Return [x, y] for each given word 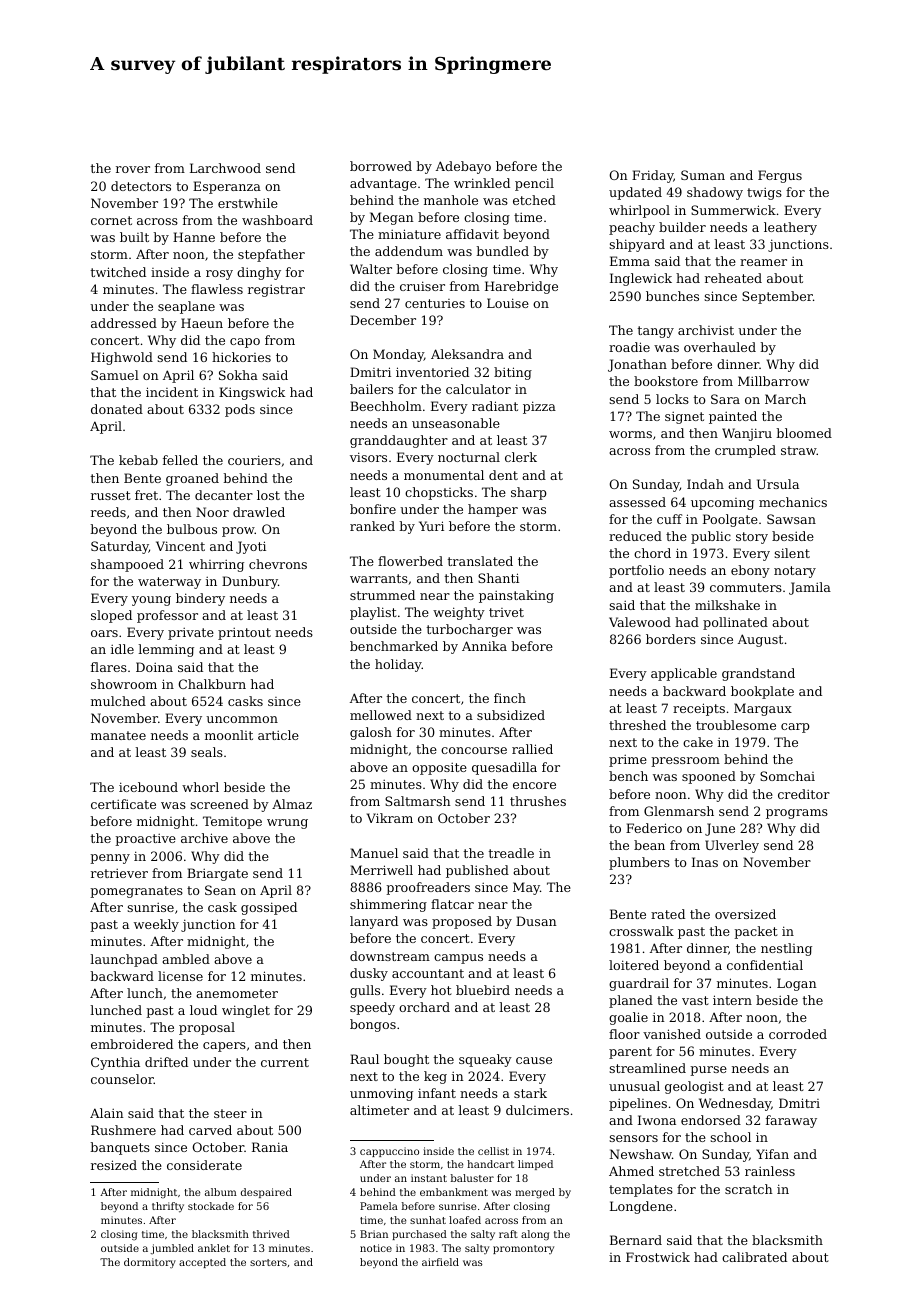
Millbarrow [773, 381]
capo [245, 343]
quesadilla [504, 768]
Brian [374, 1234]
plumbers [639, 863]
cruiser [422, 286]
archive [204, 838]
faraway [791, 1121]
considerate [204, 1165]
